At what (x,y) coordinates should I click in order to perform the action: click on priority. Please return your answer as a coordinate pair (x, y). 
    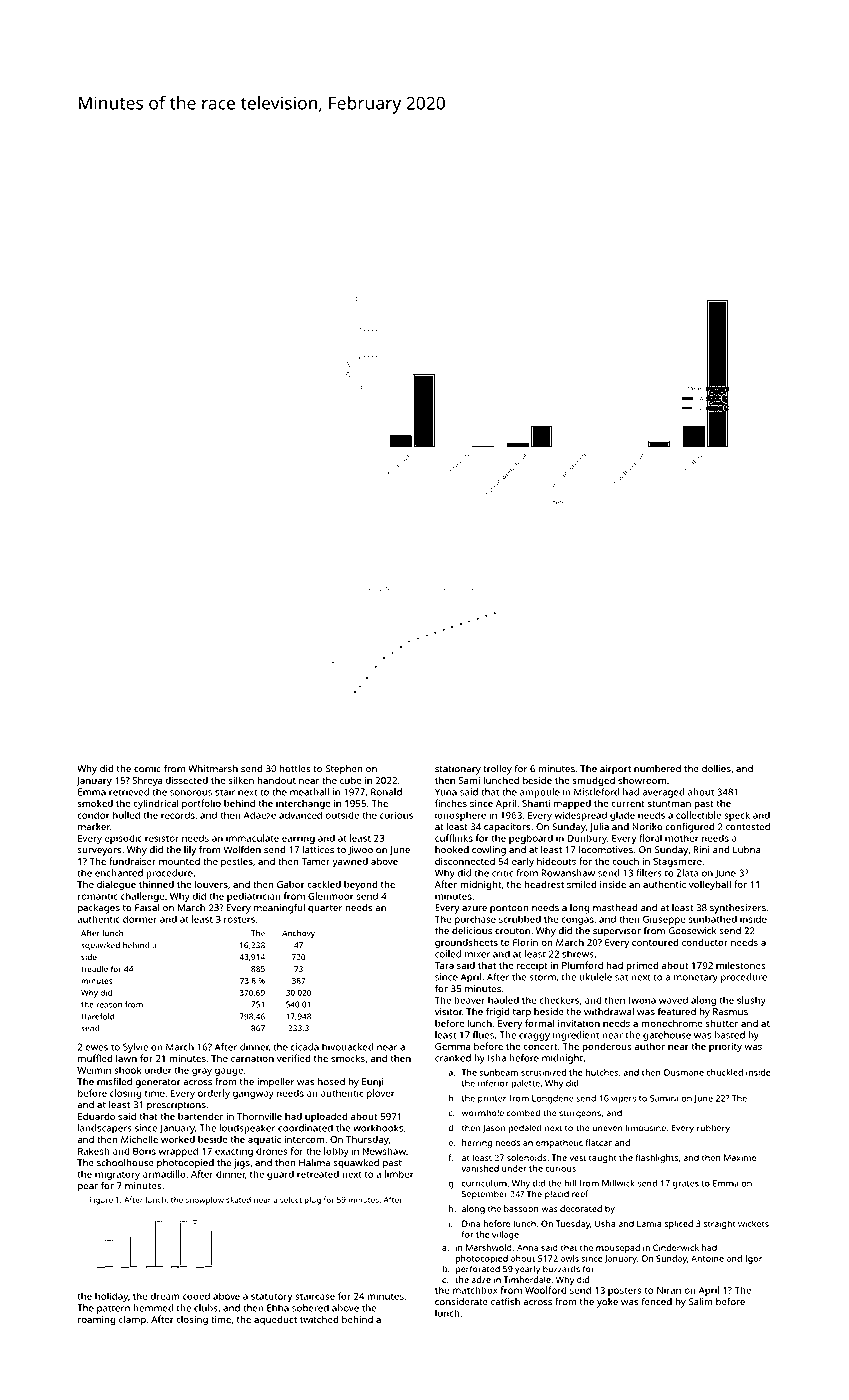
    Looking at the image, I should click on (725, 1048).
